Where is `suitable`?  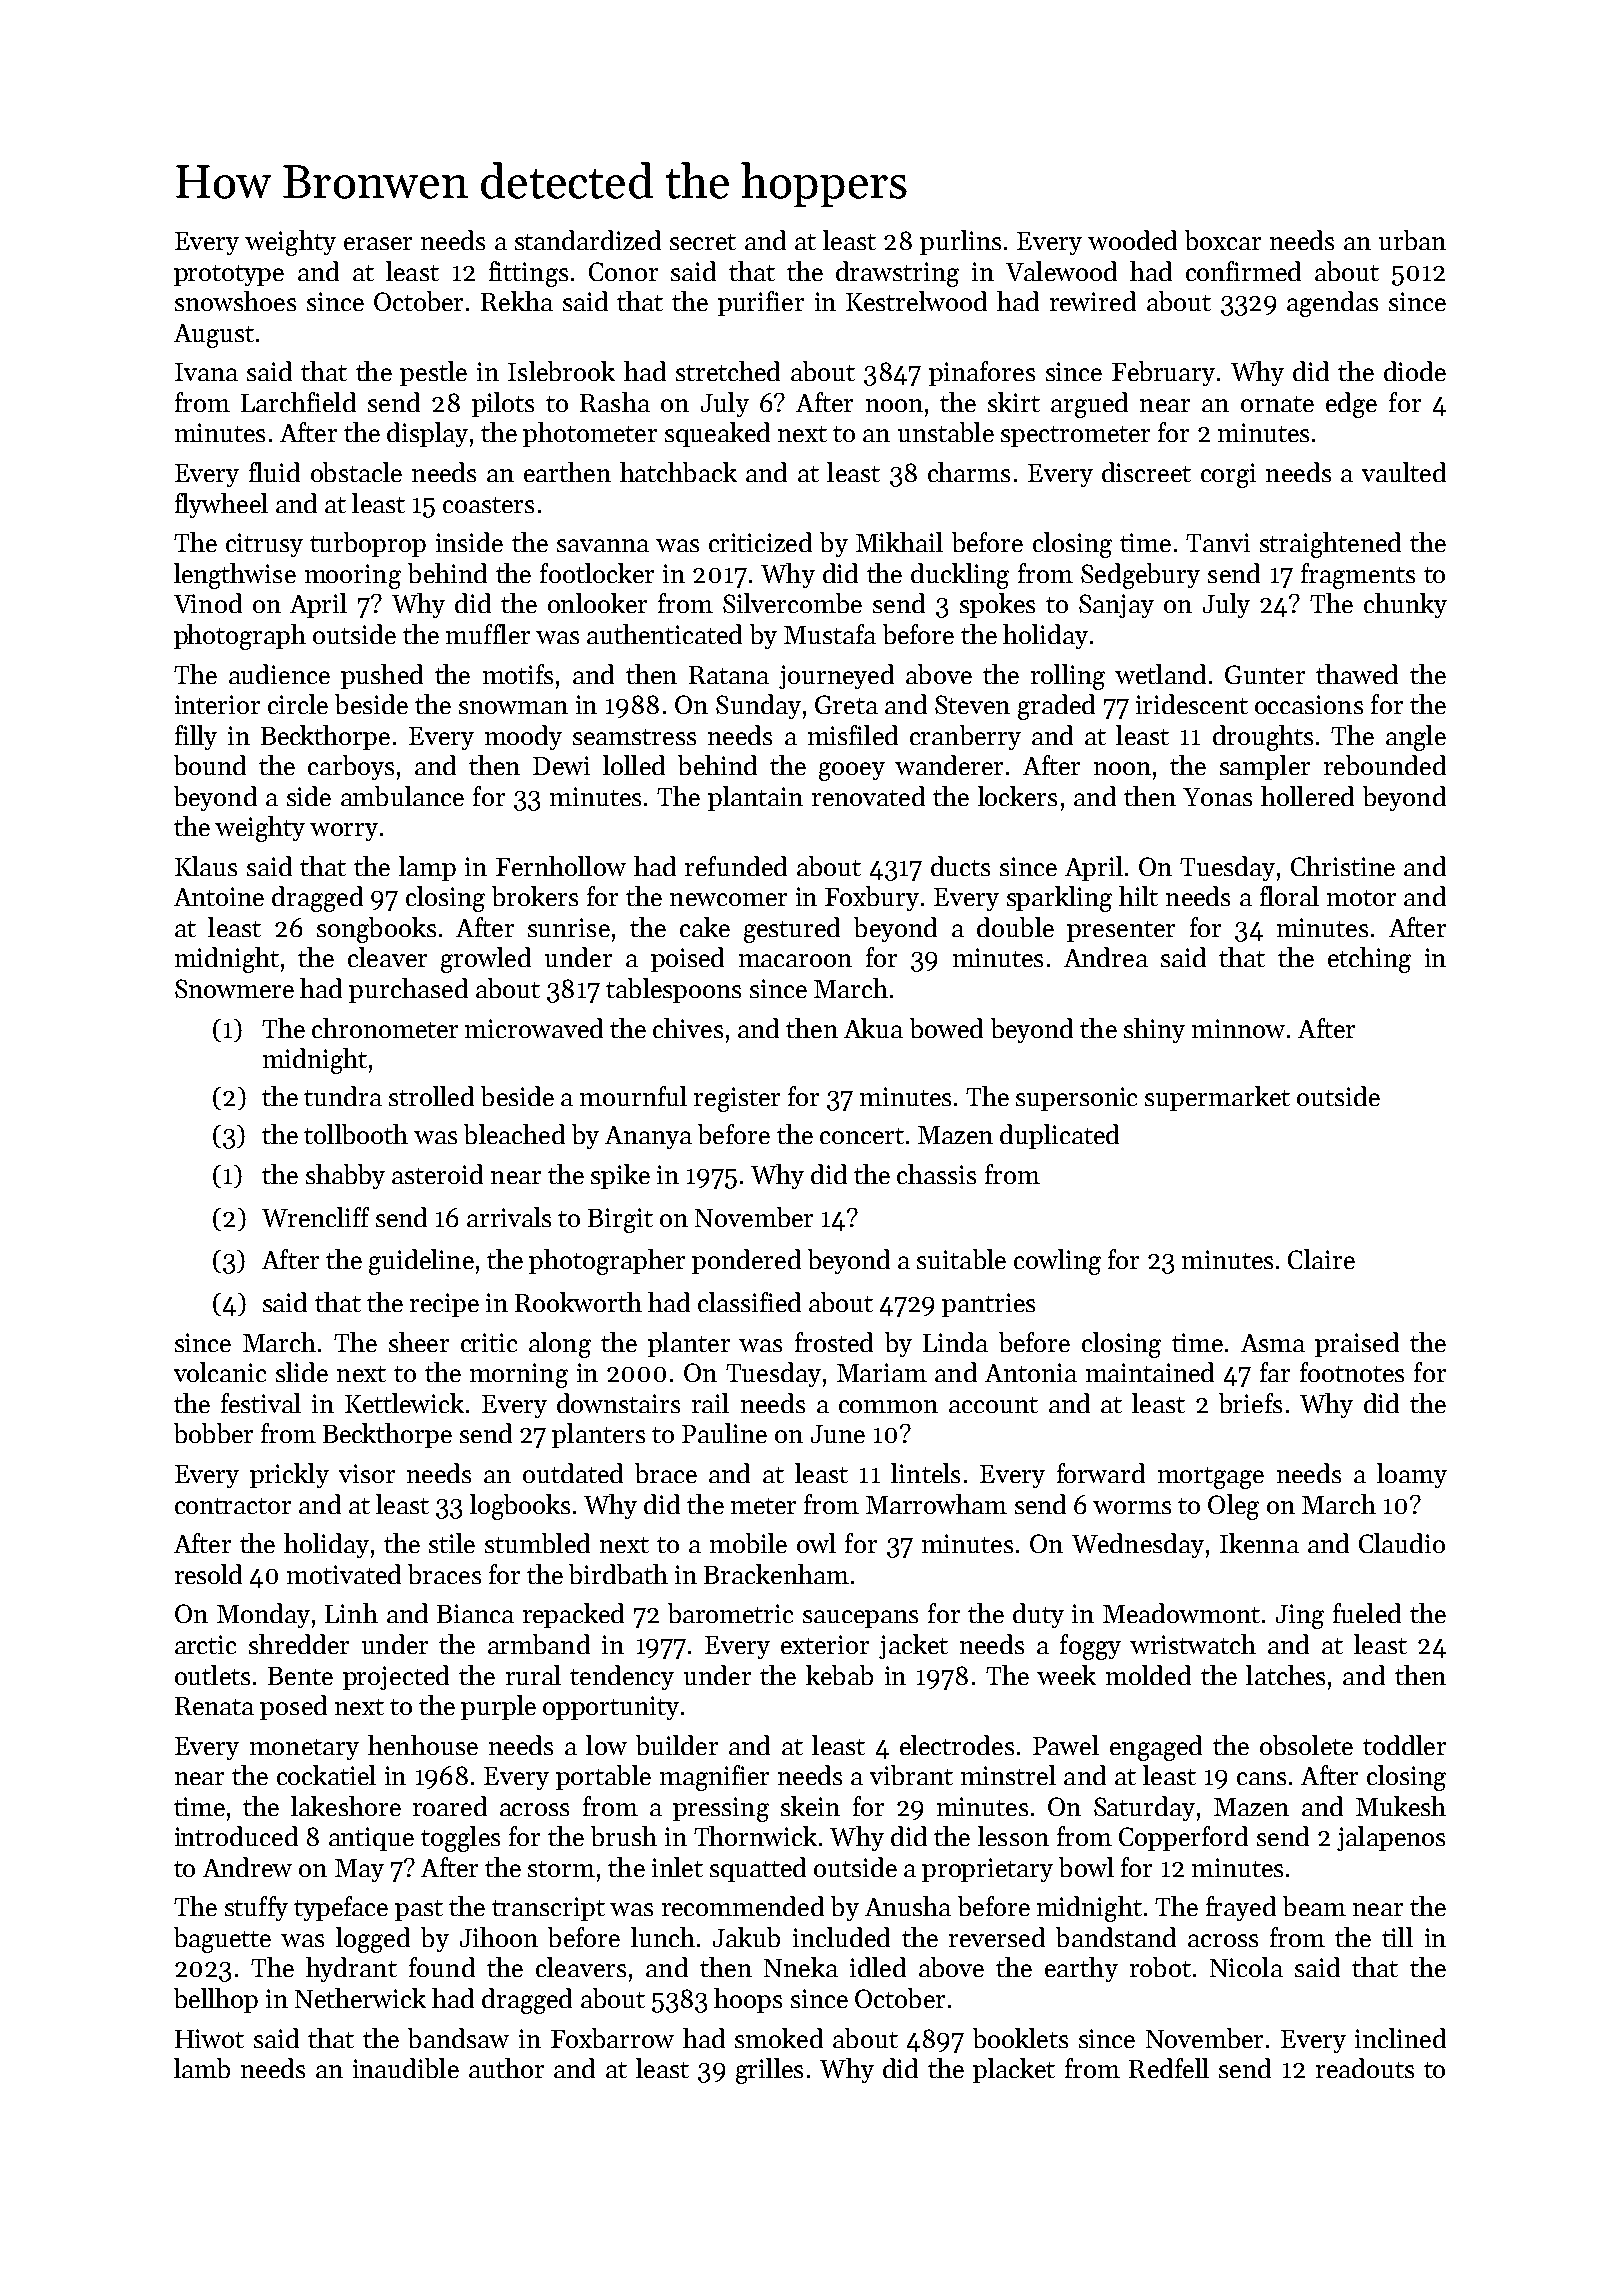
suitable is located at coordinates (961, 1259).
